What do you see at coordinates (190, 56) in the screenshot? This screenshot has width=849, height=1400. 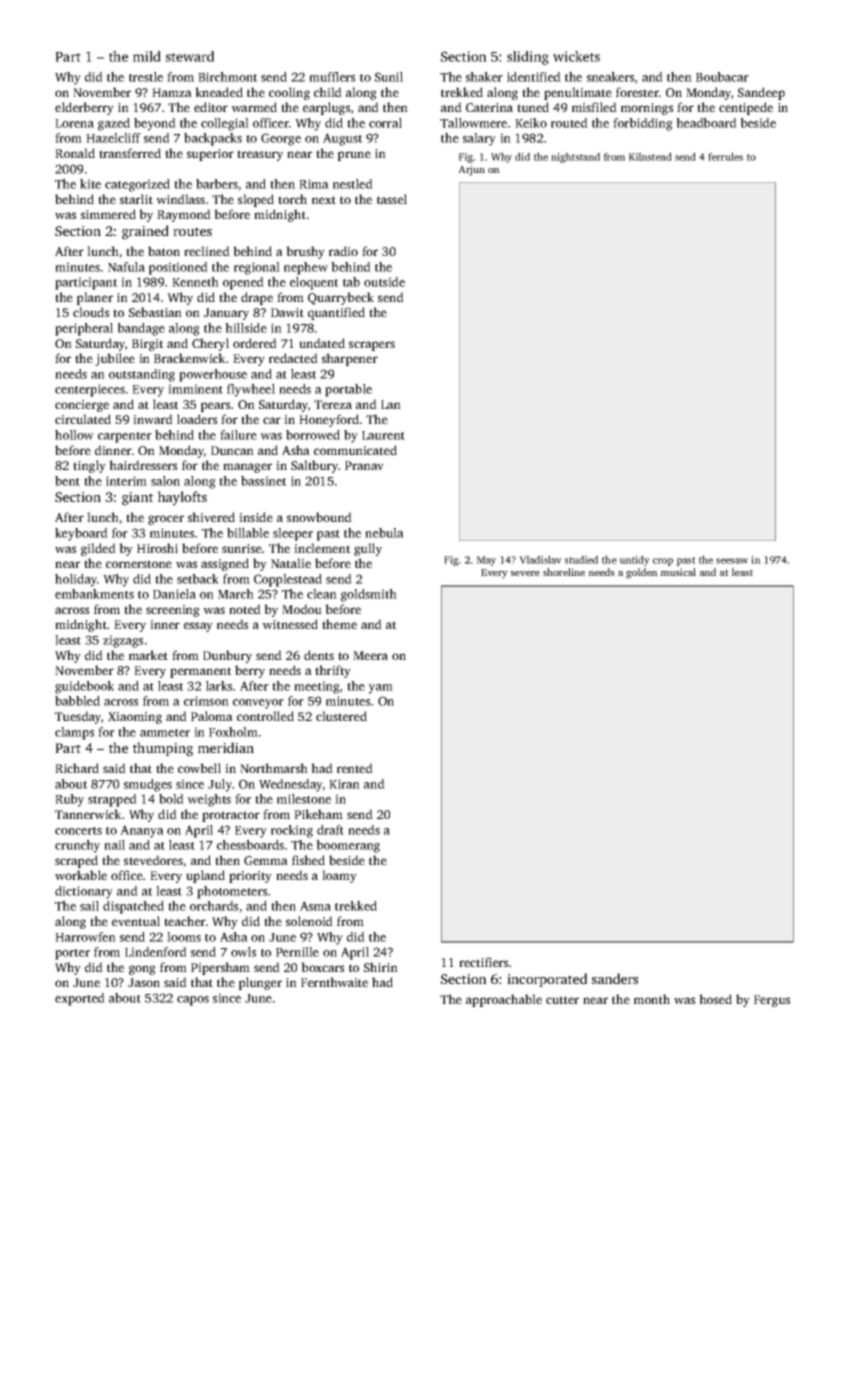 I see `steward` at bounding box center [190, 56].
